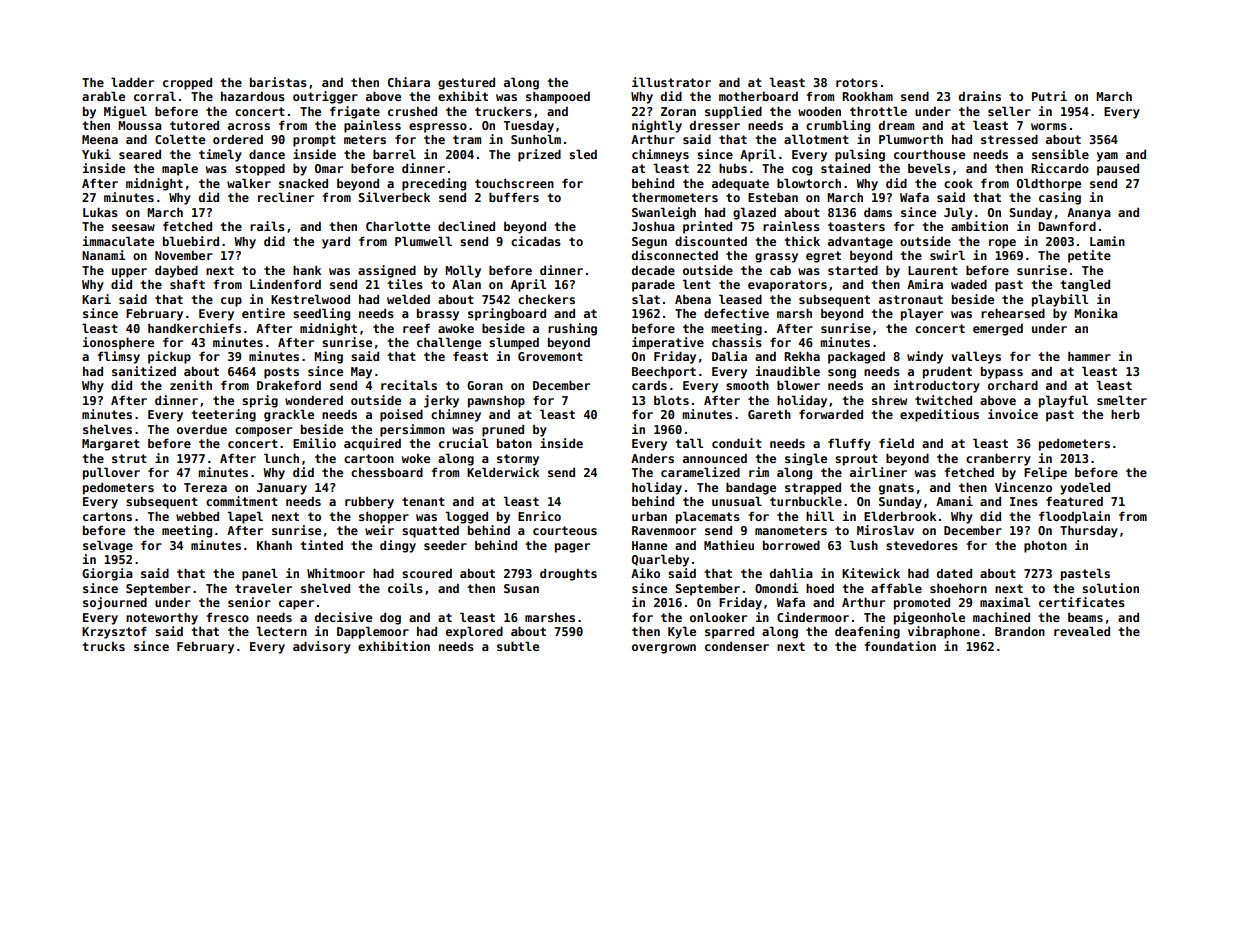  I want to click on pullover, so click(111, 473).
